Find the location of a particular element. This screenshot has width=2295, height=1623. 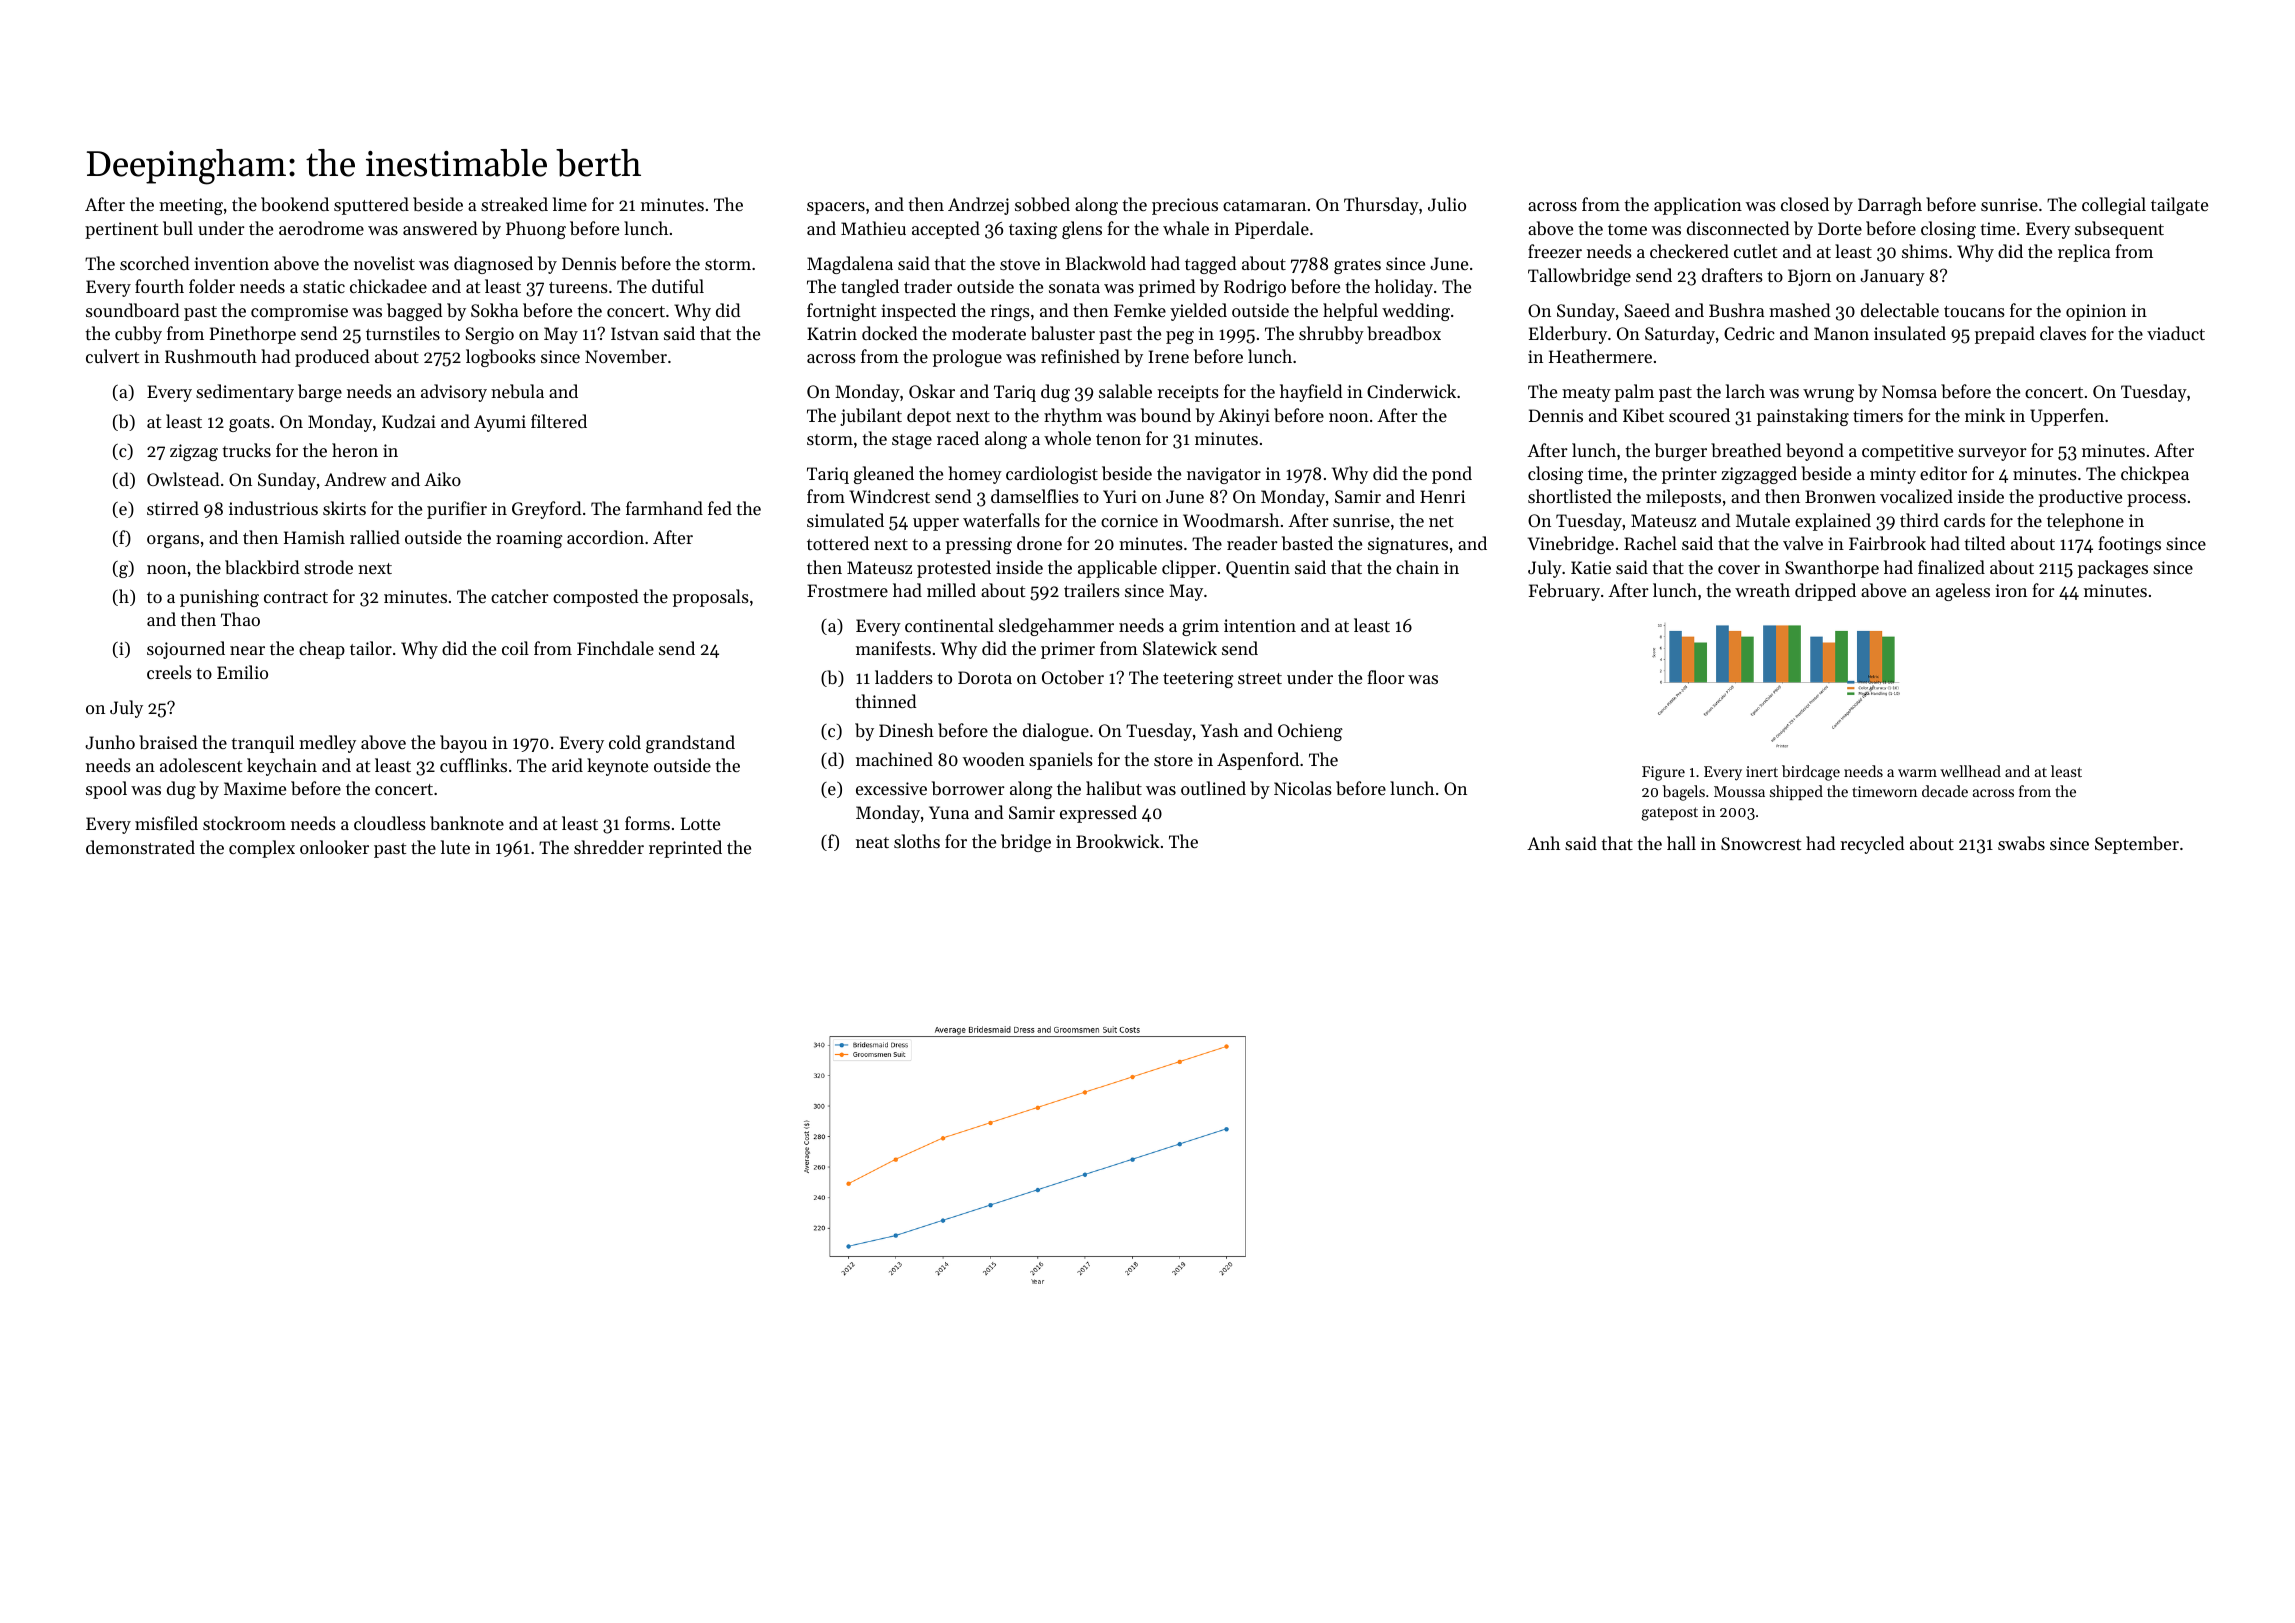

rallied is located at coordinates (375, 537).
